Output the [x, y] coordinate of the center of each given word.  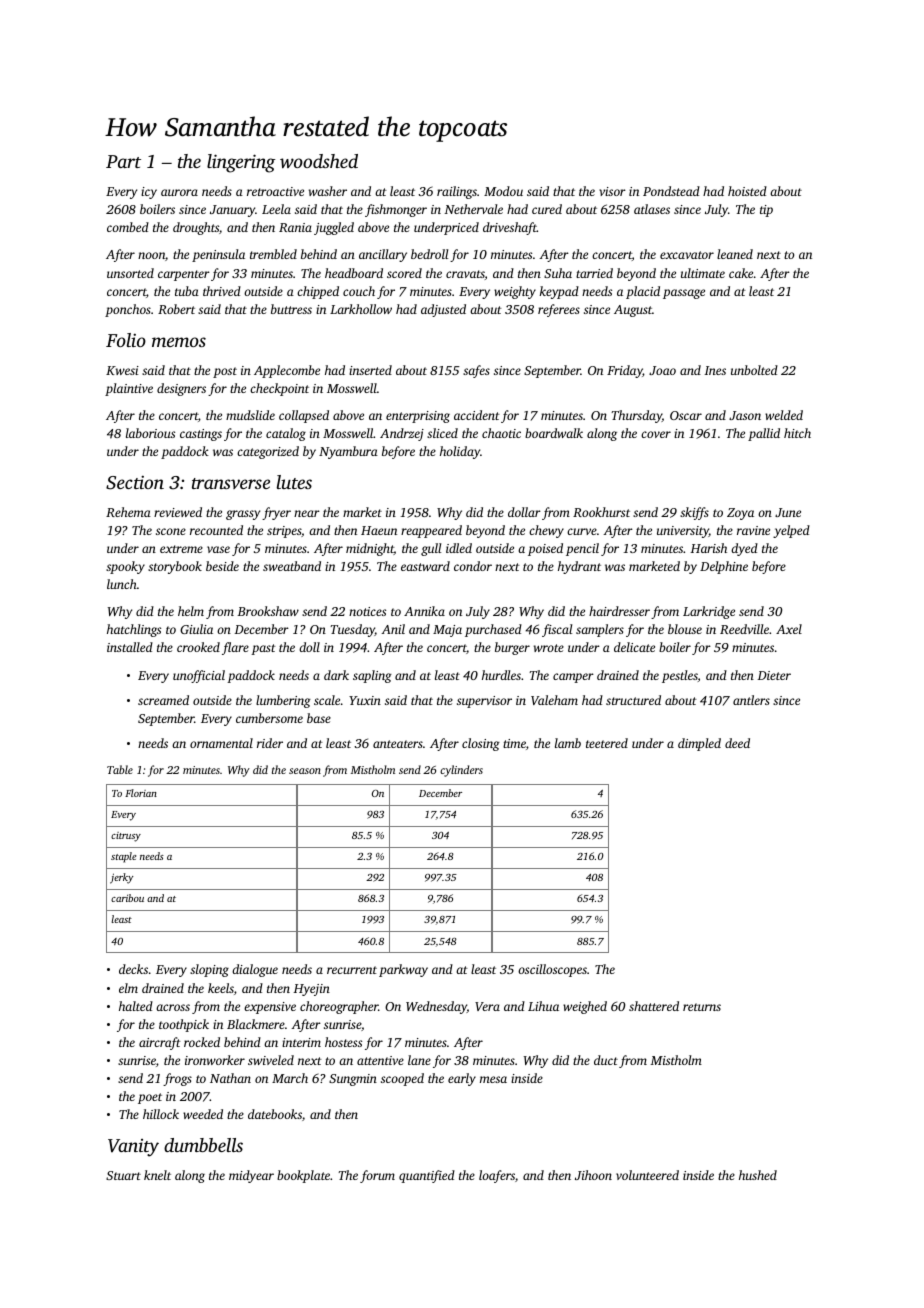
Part [123, 161]
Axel [789, 629]
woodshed [319, 161]
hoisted [747, 191]
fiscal [557, 630]
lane [419, 1060]
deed [737, 743]
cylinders [461, 771]
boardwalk [554, 433]
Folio [126, 340]
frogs [177, 1079]
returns [702, 1007]
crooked [198, 647]
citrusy [126, 837]
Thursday [636, 416]
